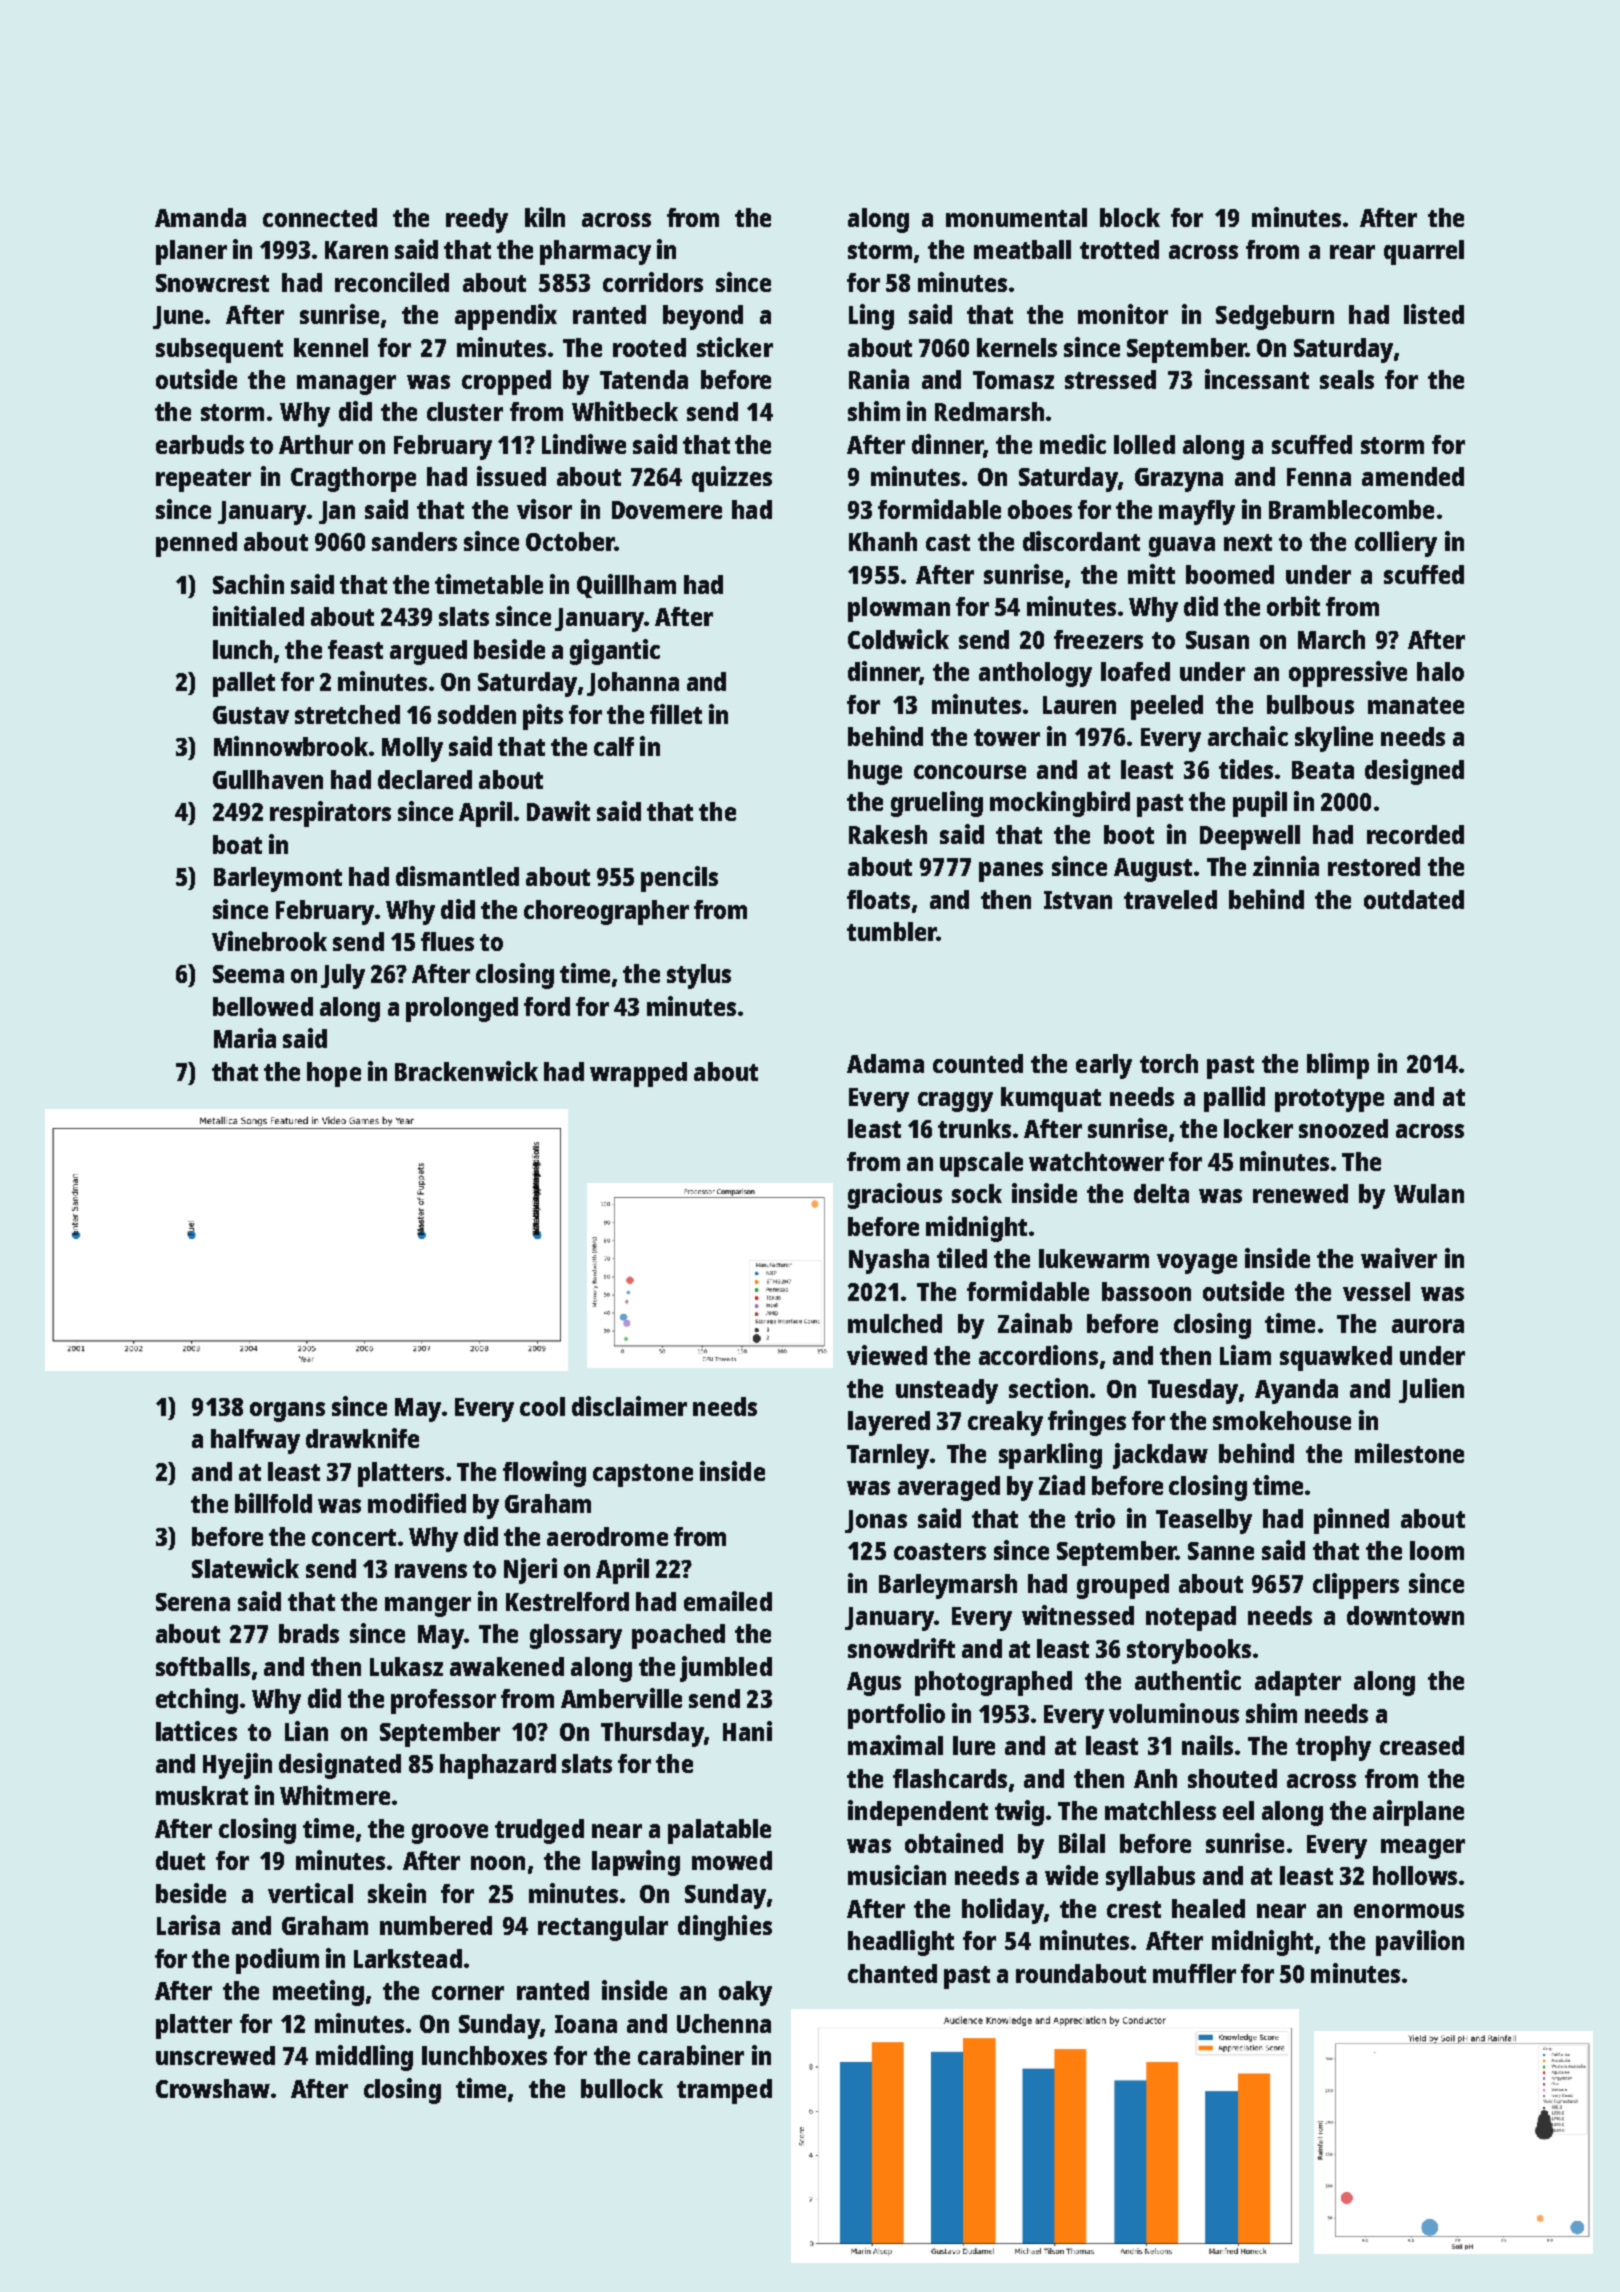  Describe the element at coordinates (346, 385) in the page. I see `manager` at that location.
